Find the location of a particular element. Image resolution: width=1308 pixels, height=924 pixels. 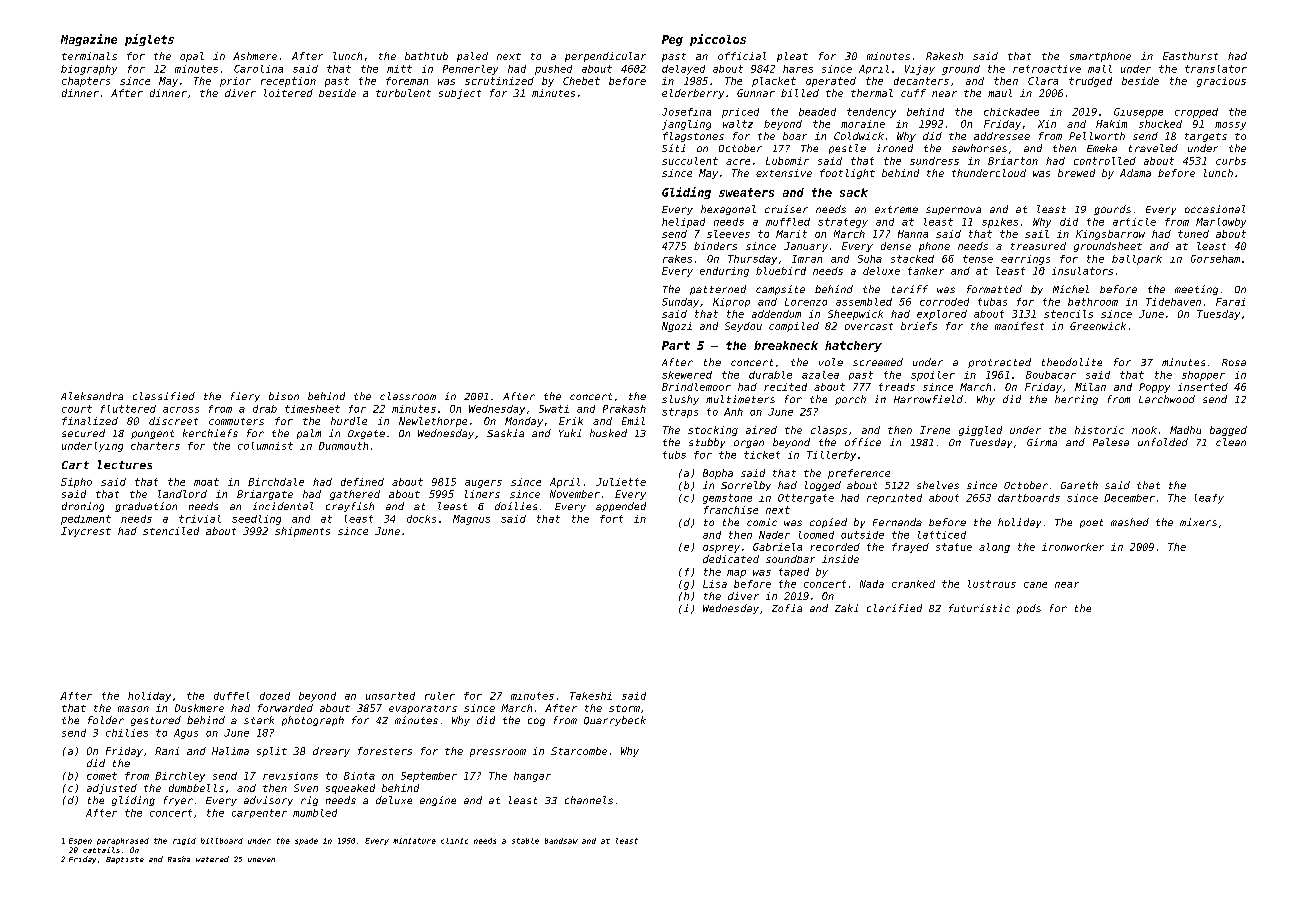

Carolina is located at coordinates (258, 69).
